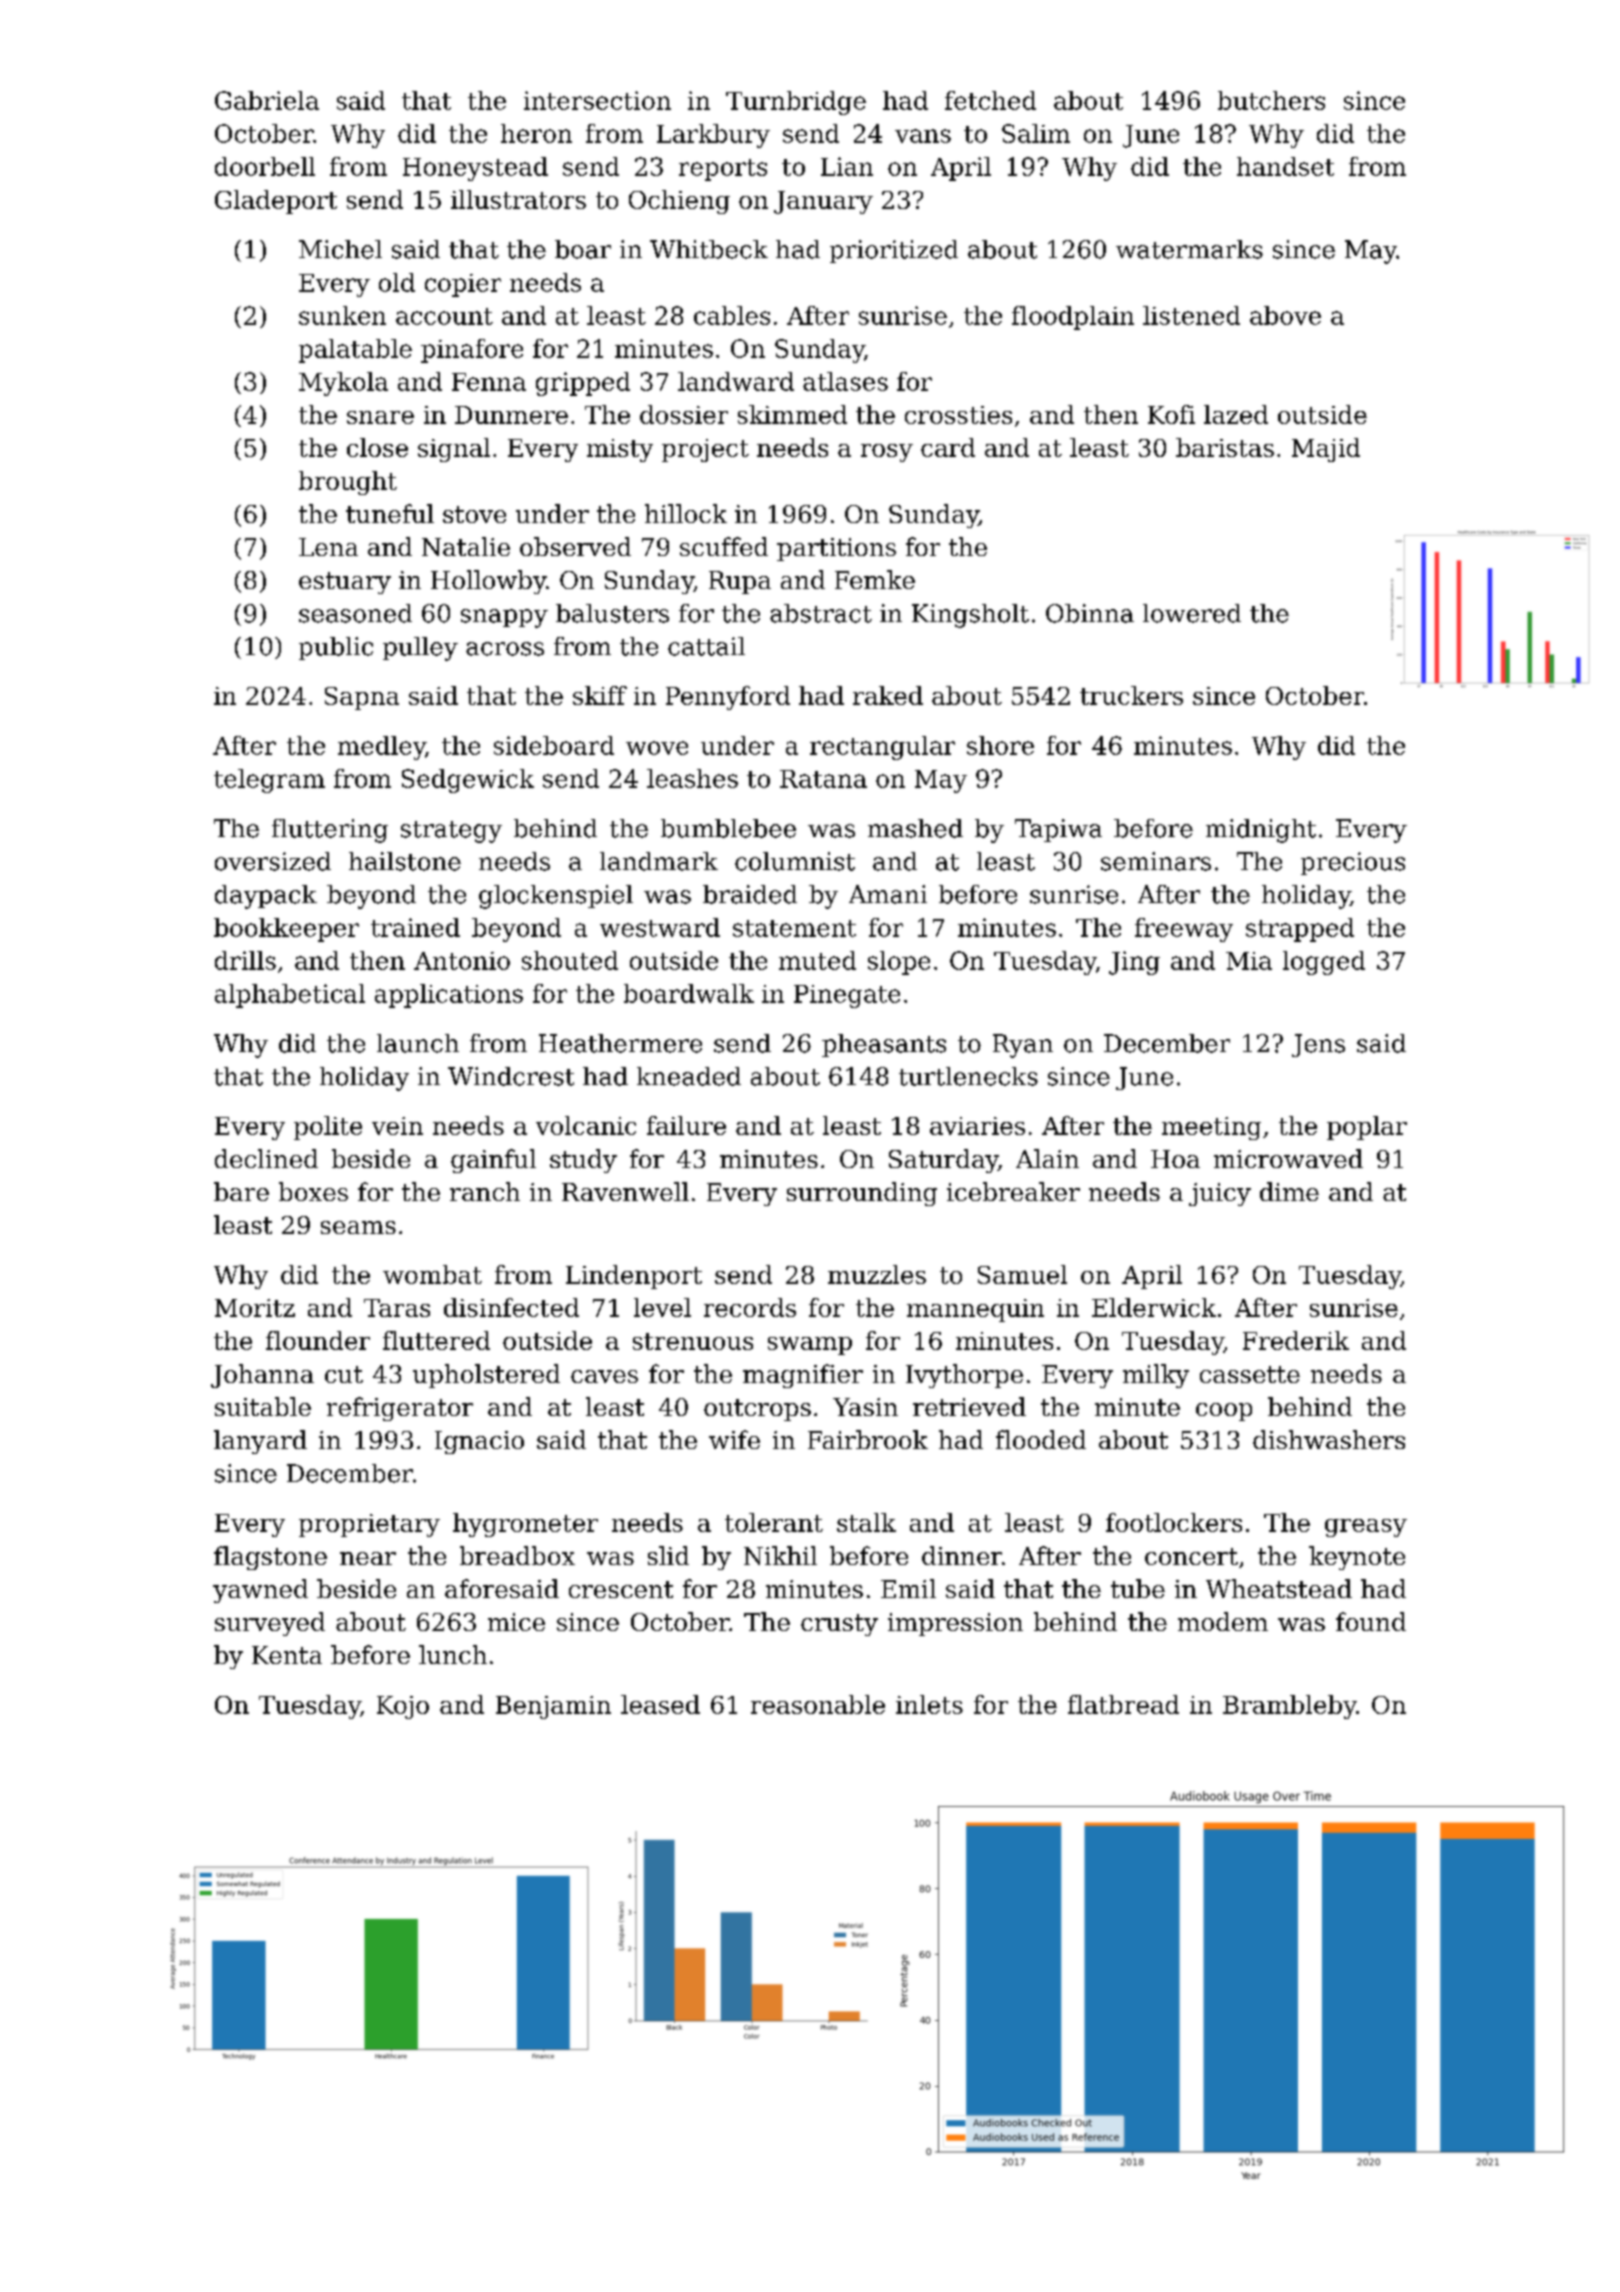  What do you see at coordinates (1171, 414) in the screenshot?
I see `Kofi` at bounding box center [1171, 414].
